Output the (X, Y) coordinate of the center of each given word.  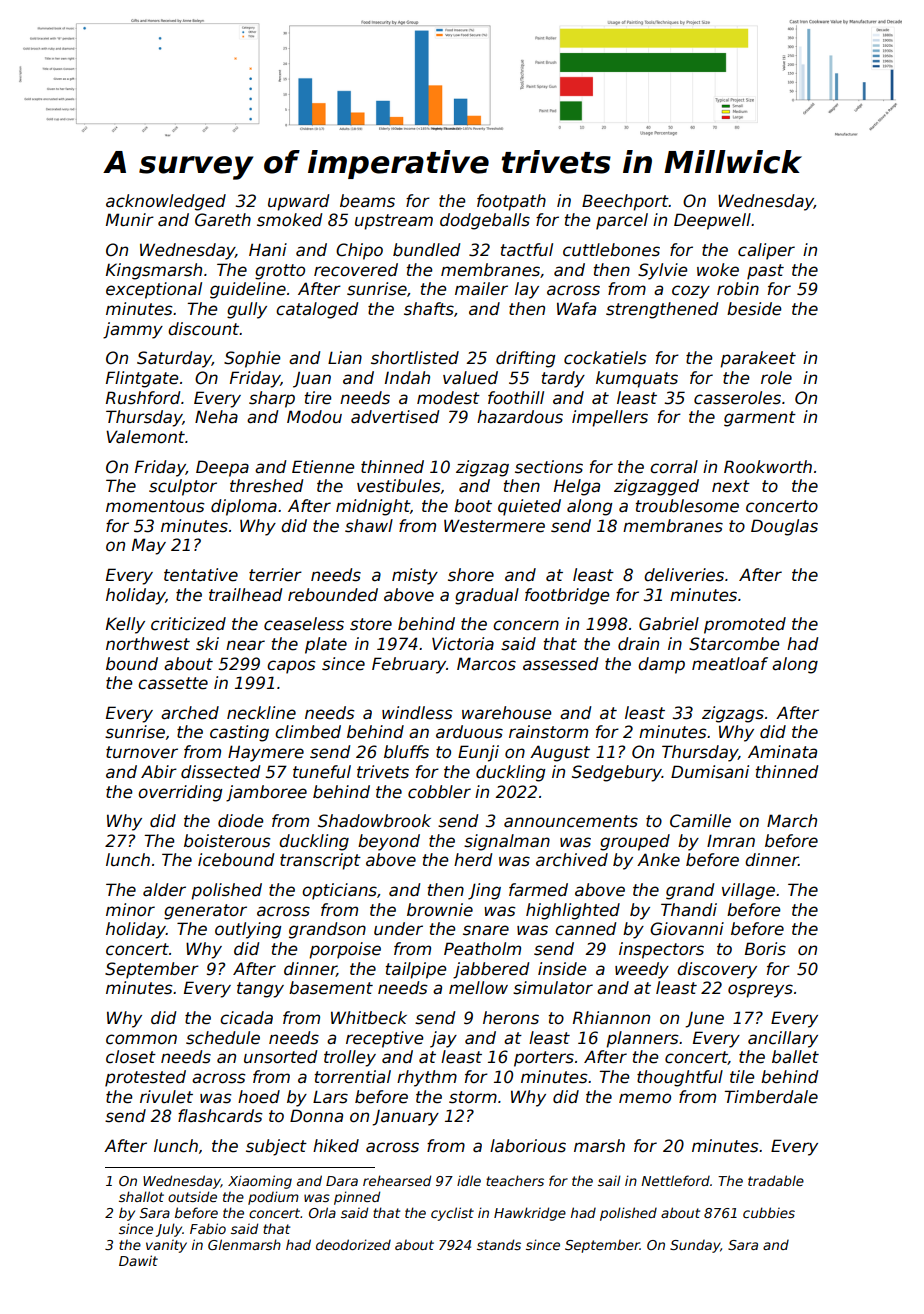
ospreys (760, 991)
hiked (336, 1146)
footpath (511, 202)
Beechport (625, 202)
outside (192, 1196)
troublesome (687, 506)
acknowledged (166, 202)
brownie (440, 910)
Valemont (145, 437)
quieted (529, 507)
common (141, 1039)
